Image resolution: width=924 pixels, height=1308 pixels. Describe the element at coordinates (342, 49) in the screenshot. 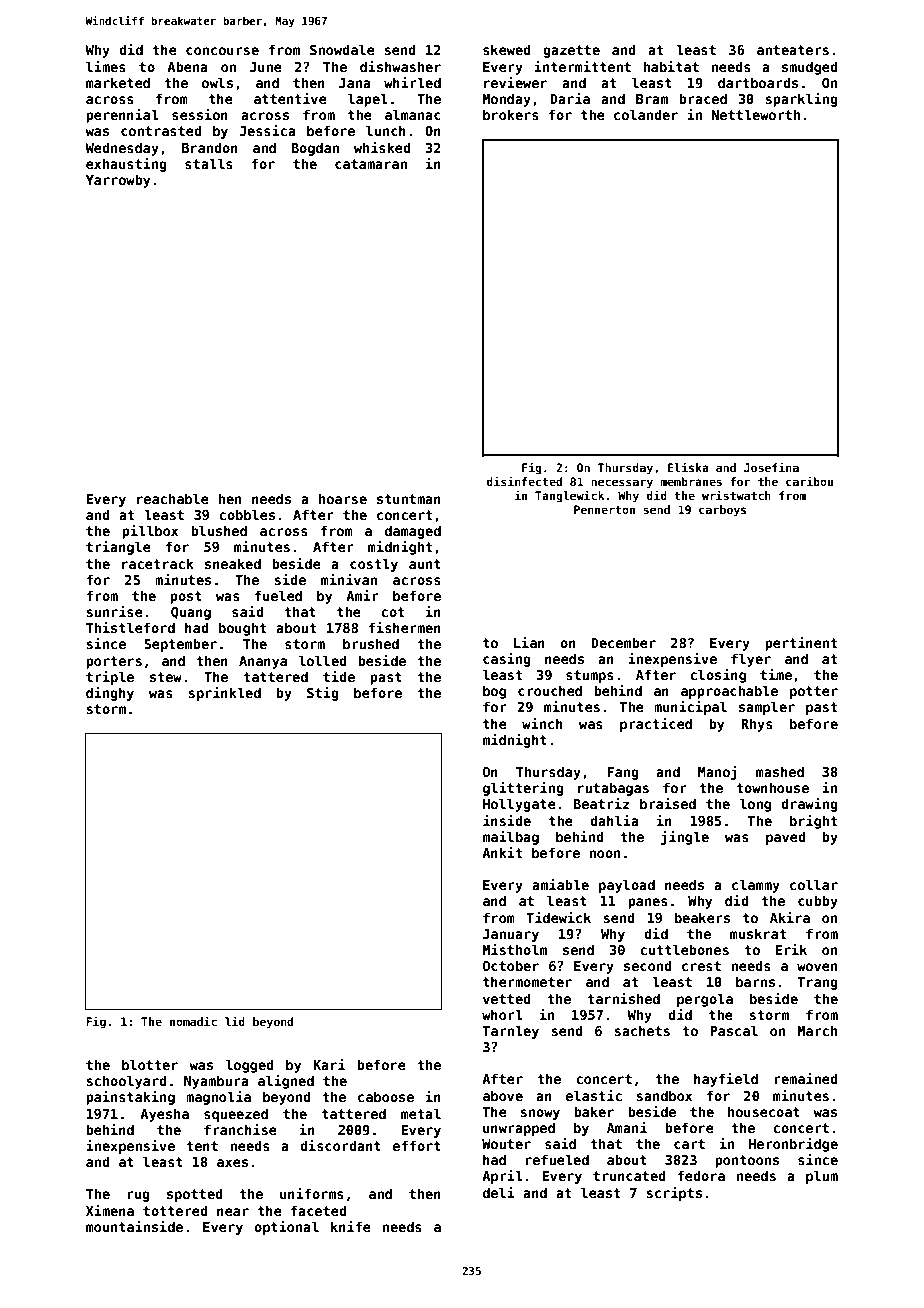

I see `Snowdale` at that location.
